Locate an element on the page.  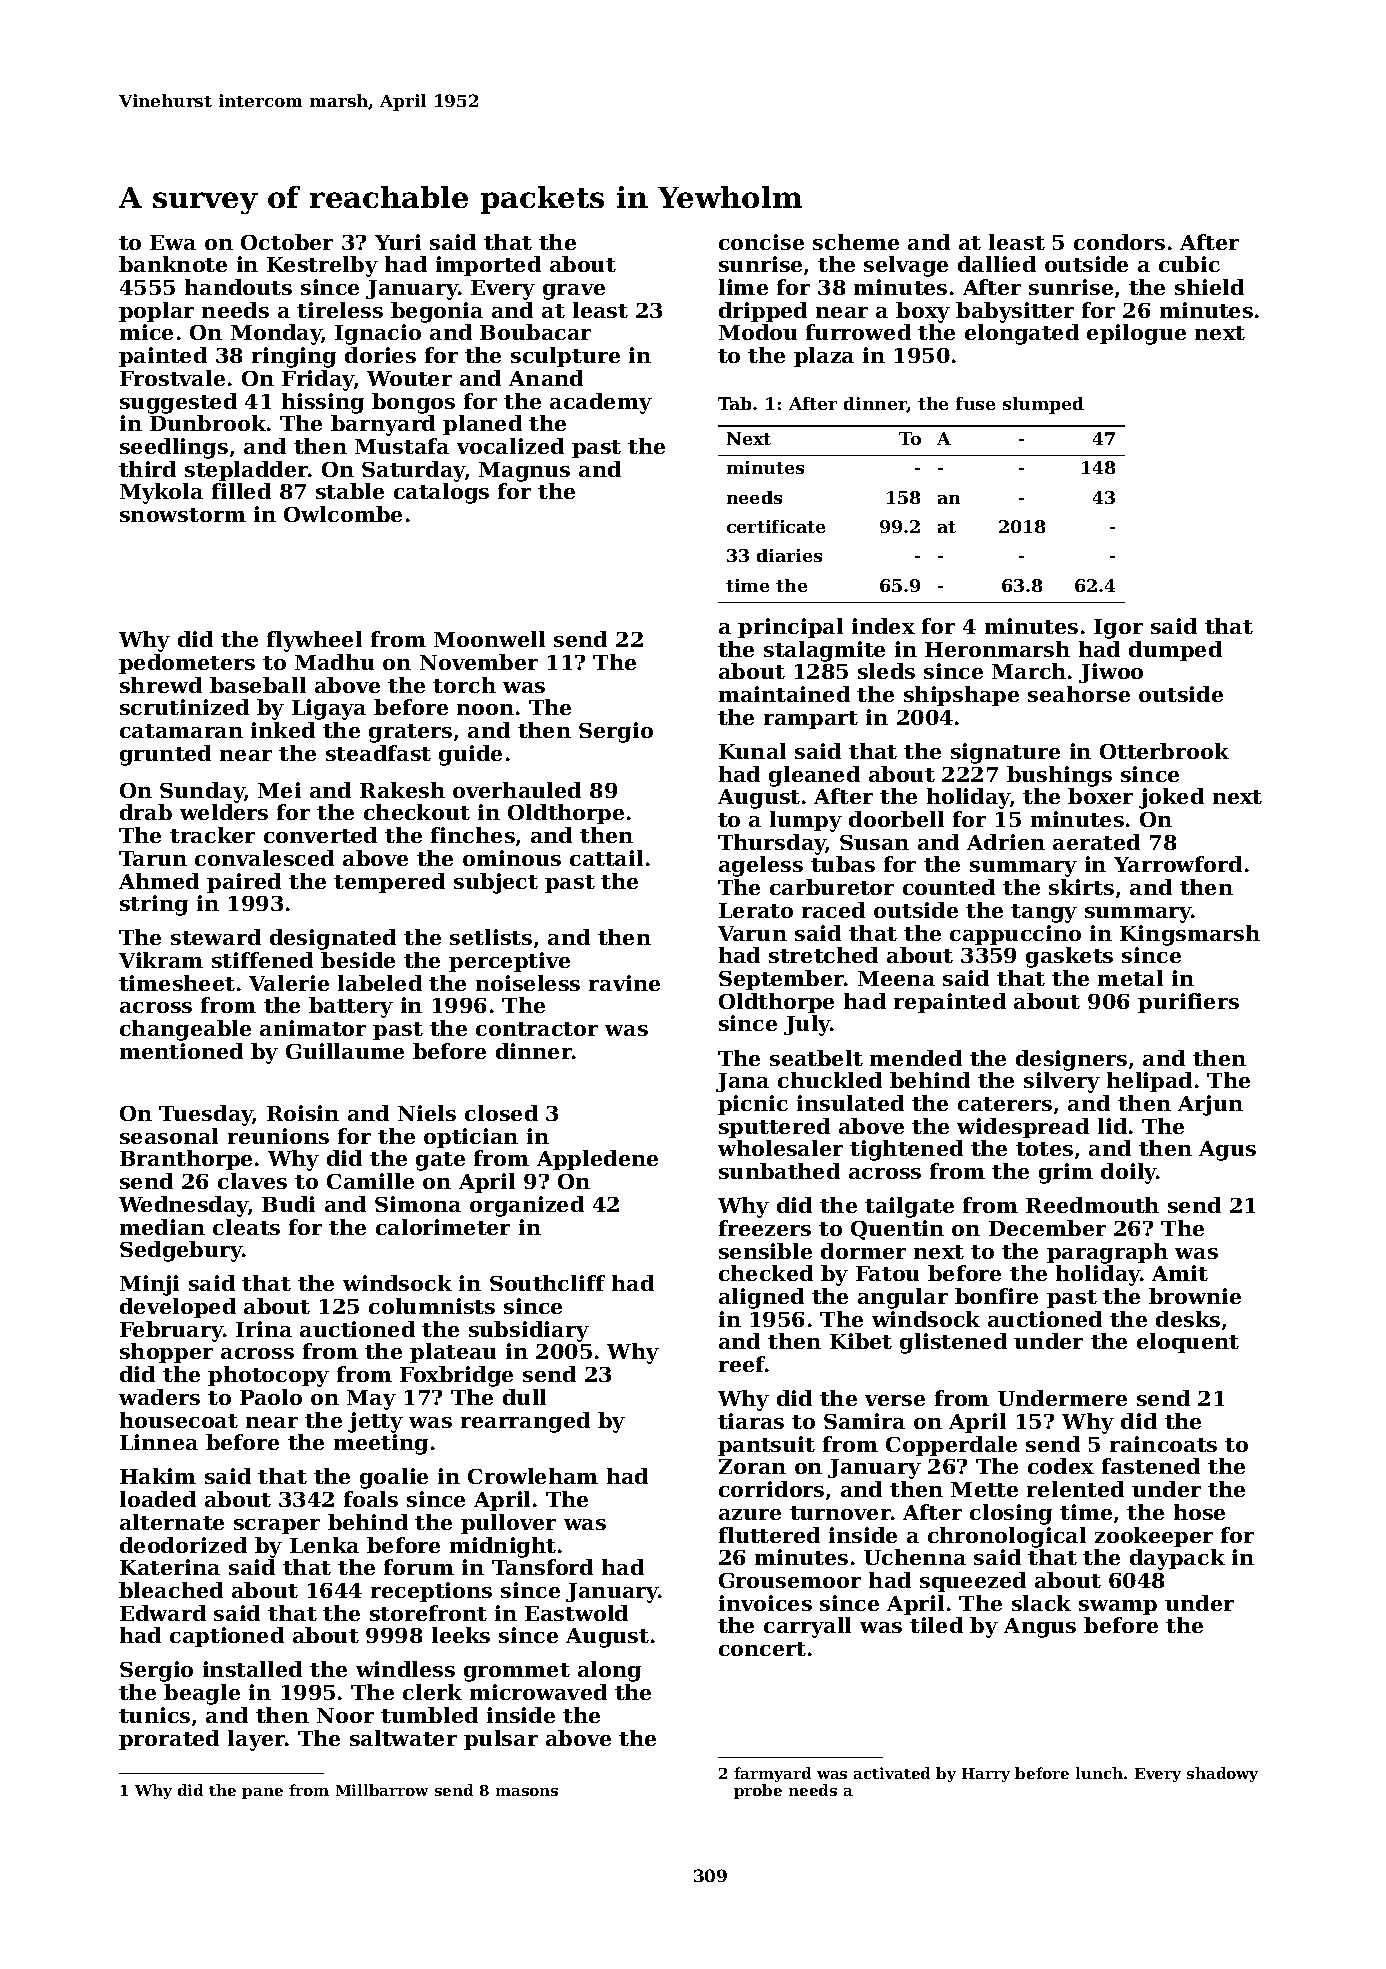
microwaved is located at coordinates (538, 1692).
